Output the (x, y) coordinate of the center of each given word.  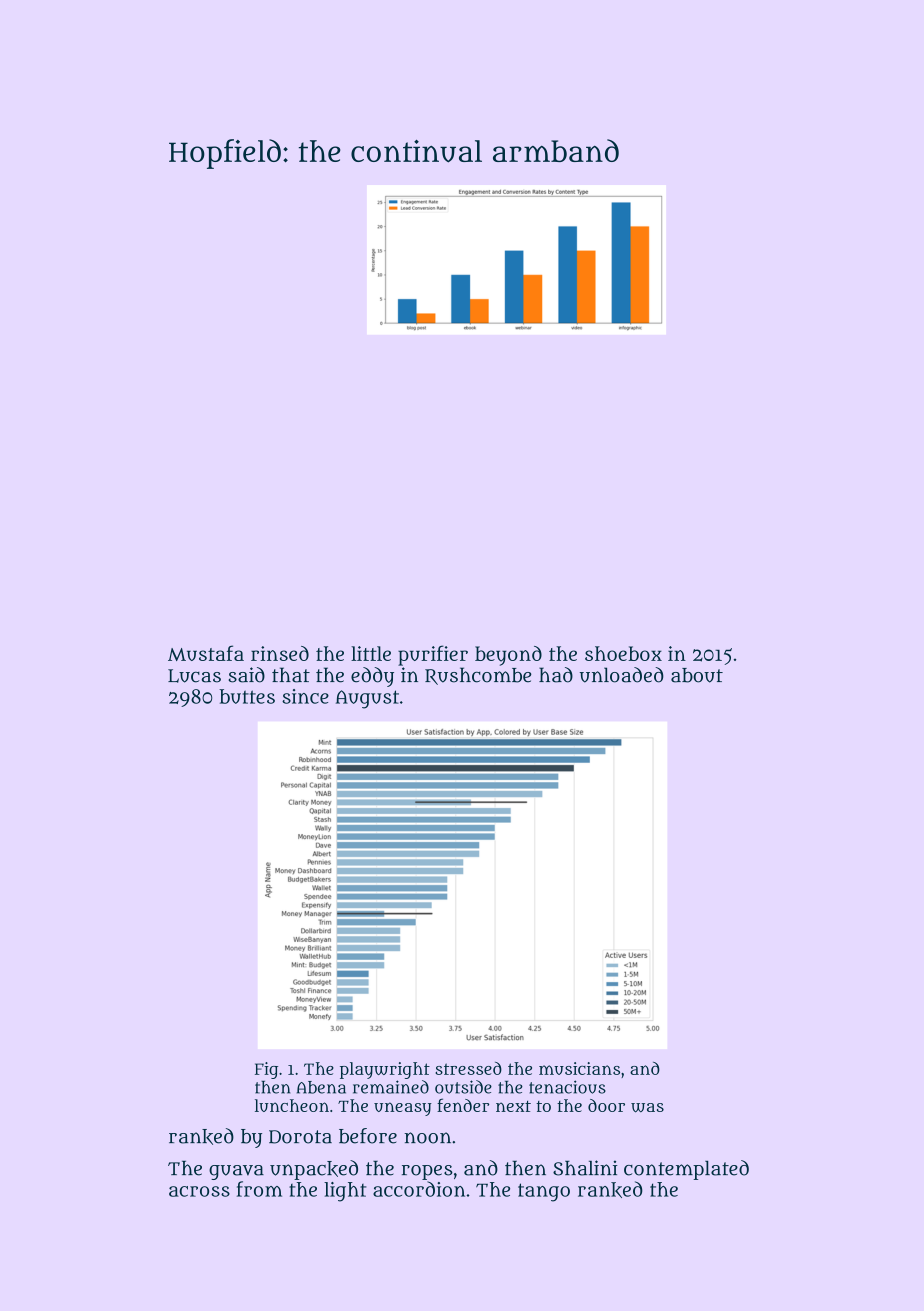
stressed (468, 1068)
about (697, 675)
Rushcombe (478, 676)
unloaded (622, 675)
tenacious (567, 1087)
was (647, 1108)
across (199, 1191)
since (305, 696)
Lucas (194, 676)
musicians (579, 1068)
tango (544, 1192)
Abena (321, 1087)
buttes (247, 696)
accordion (419, 1189)
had (556, 675)
